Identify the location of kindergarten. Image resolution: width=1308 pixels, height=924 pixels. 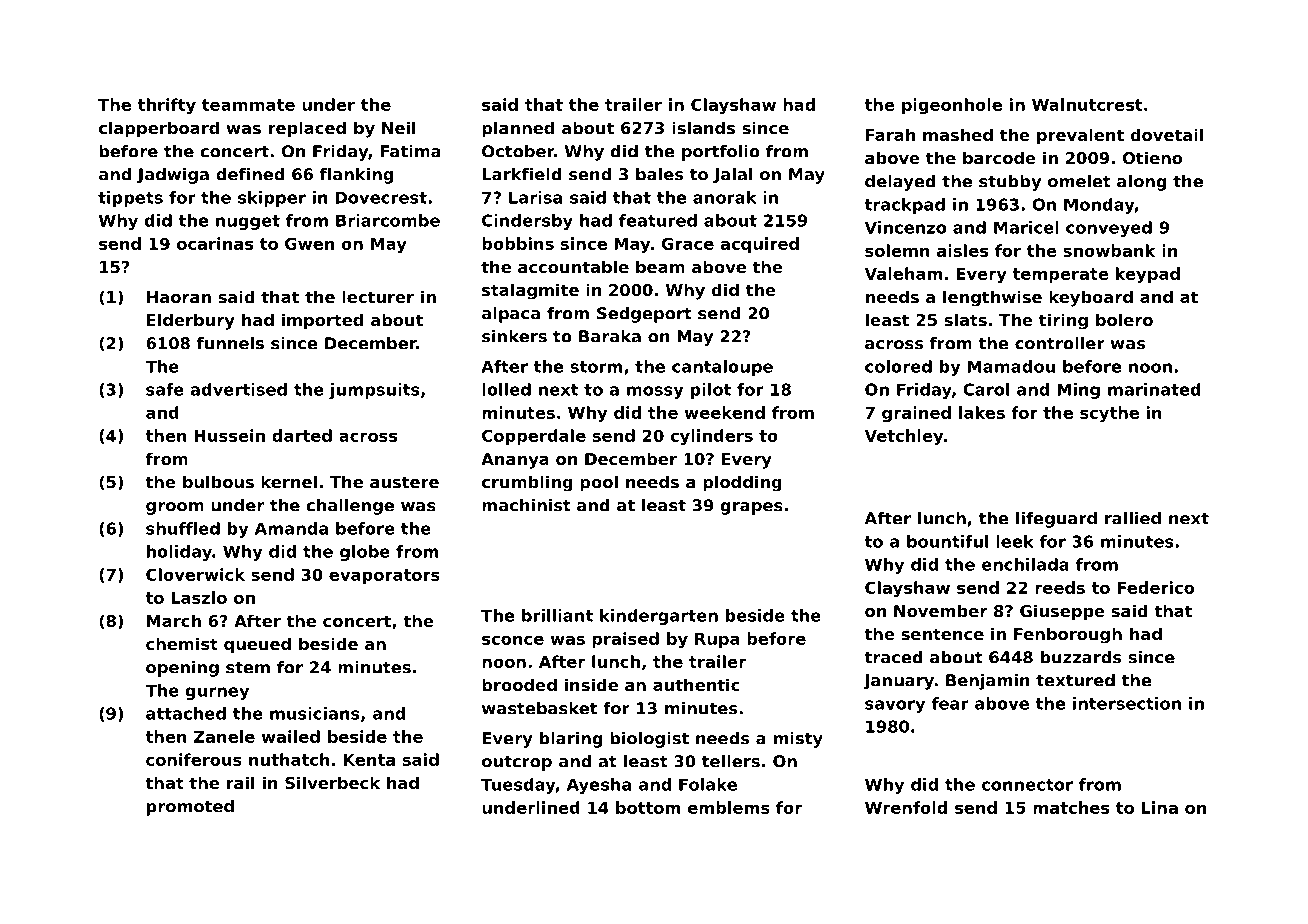
(659, 617).
